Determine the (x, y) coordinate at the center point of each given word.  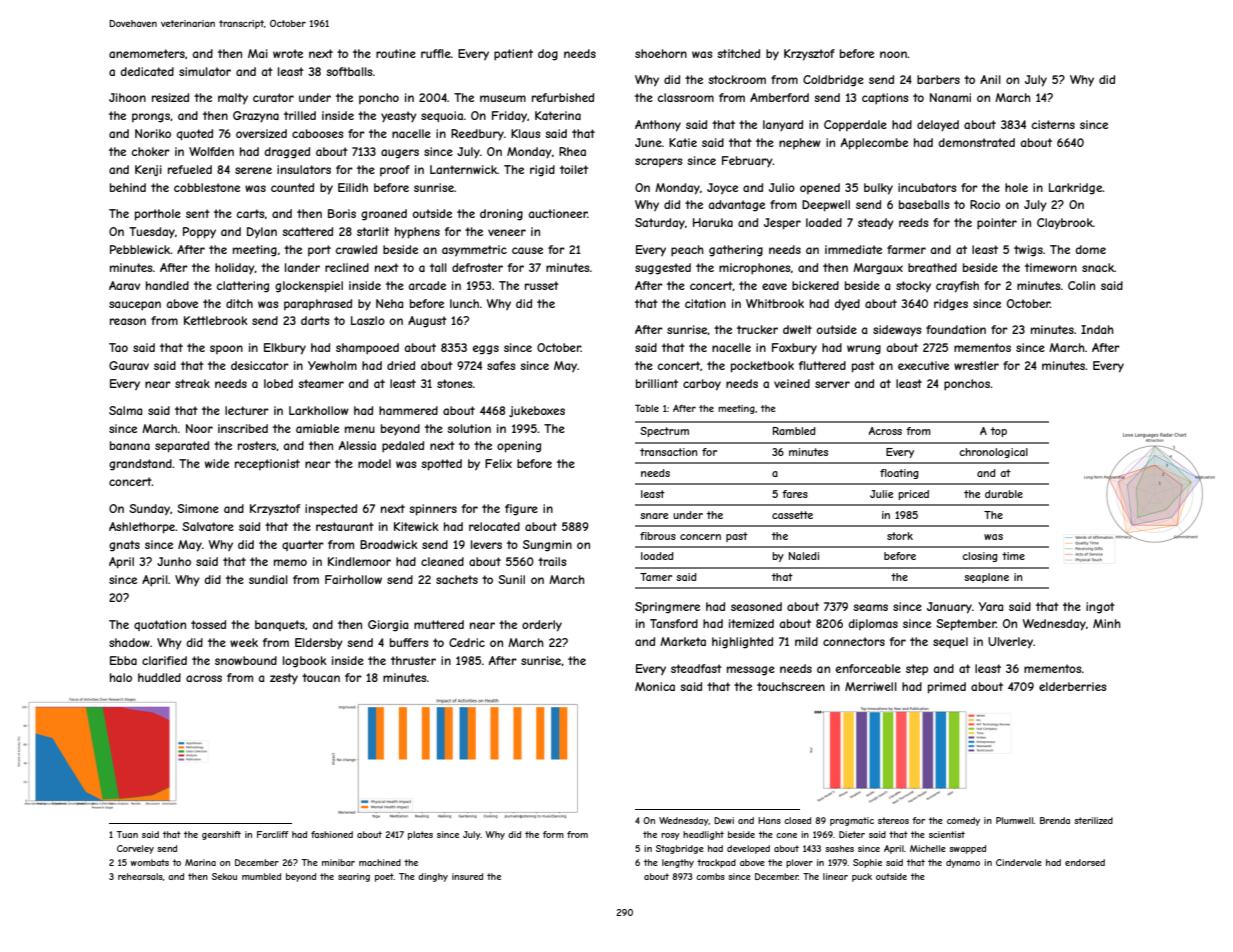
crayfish (957, 287)
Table (647, 408)
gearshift (221, 835)
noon (893, 54)
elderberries (1072, 686)
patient (513, 55)
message (751, 671)
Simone (198, 508)
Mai (258, 53)
